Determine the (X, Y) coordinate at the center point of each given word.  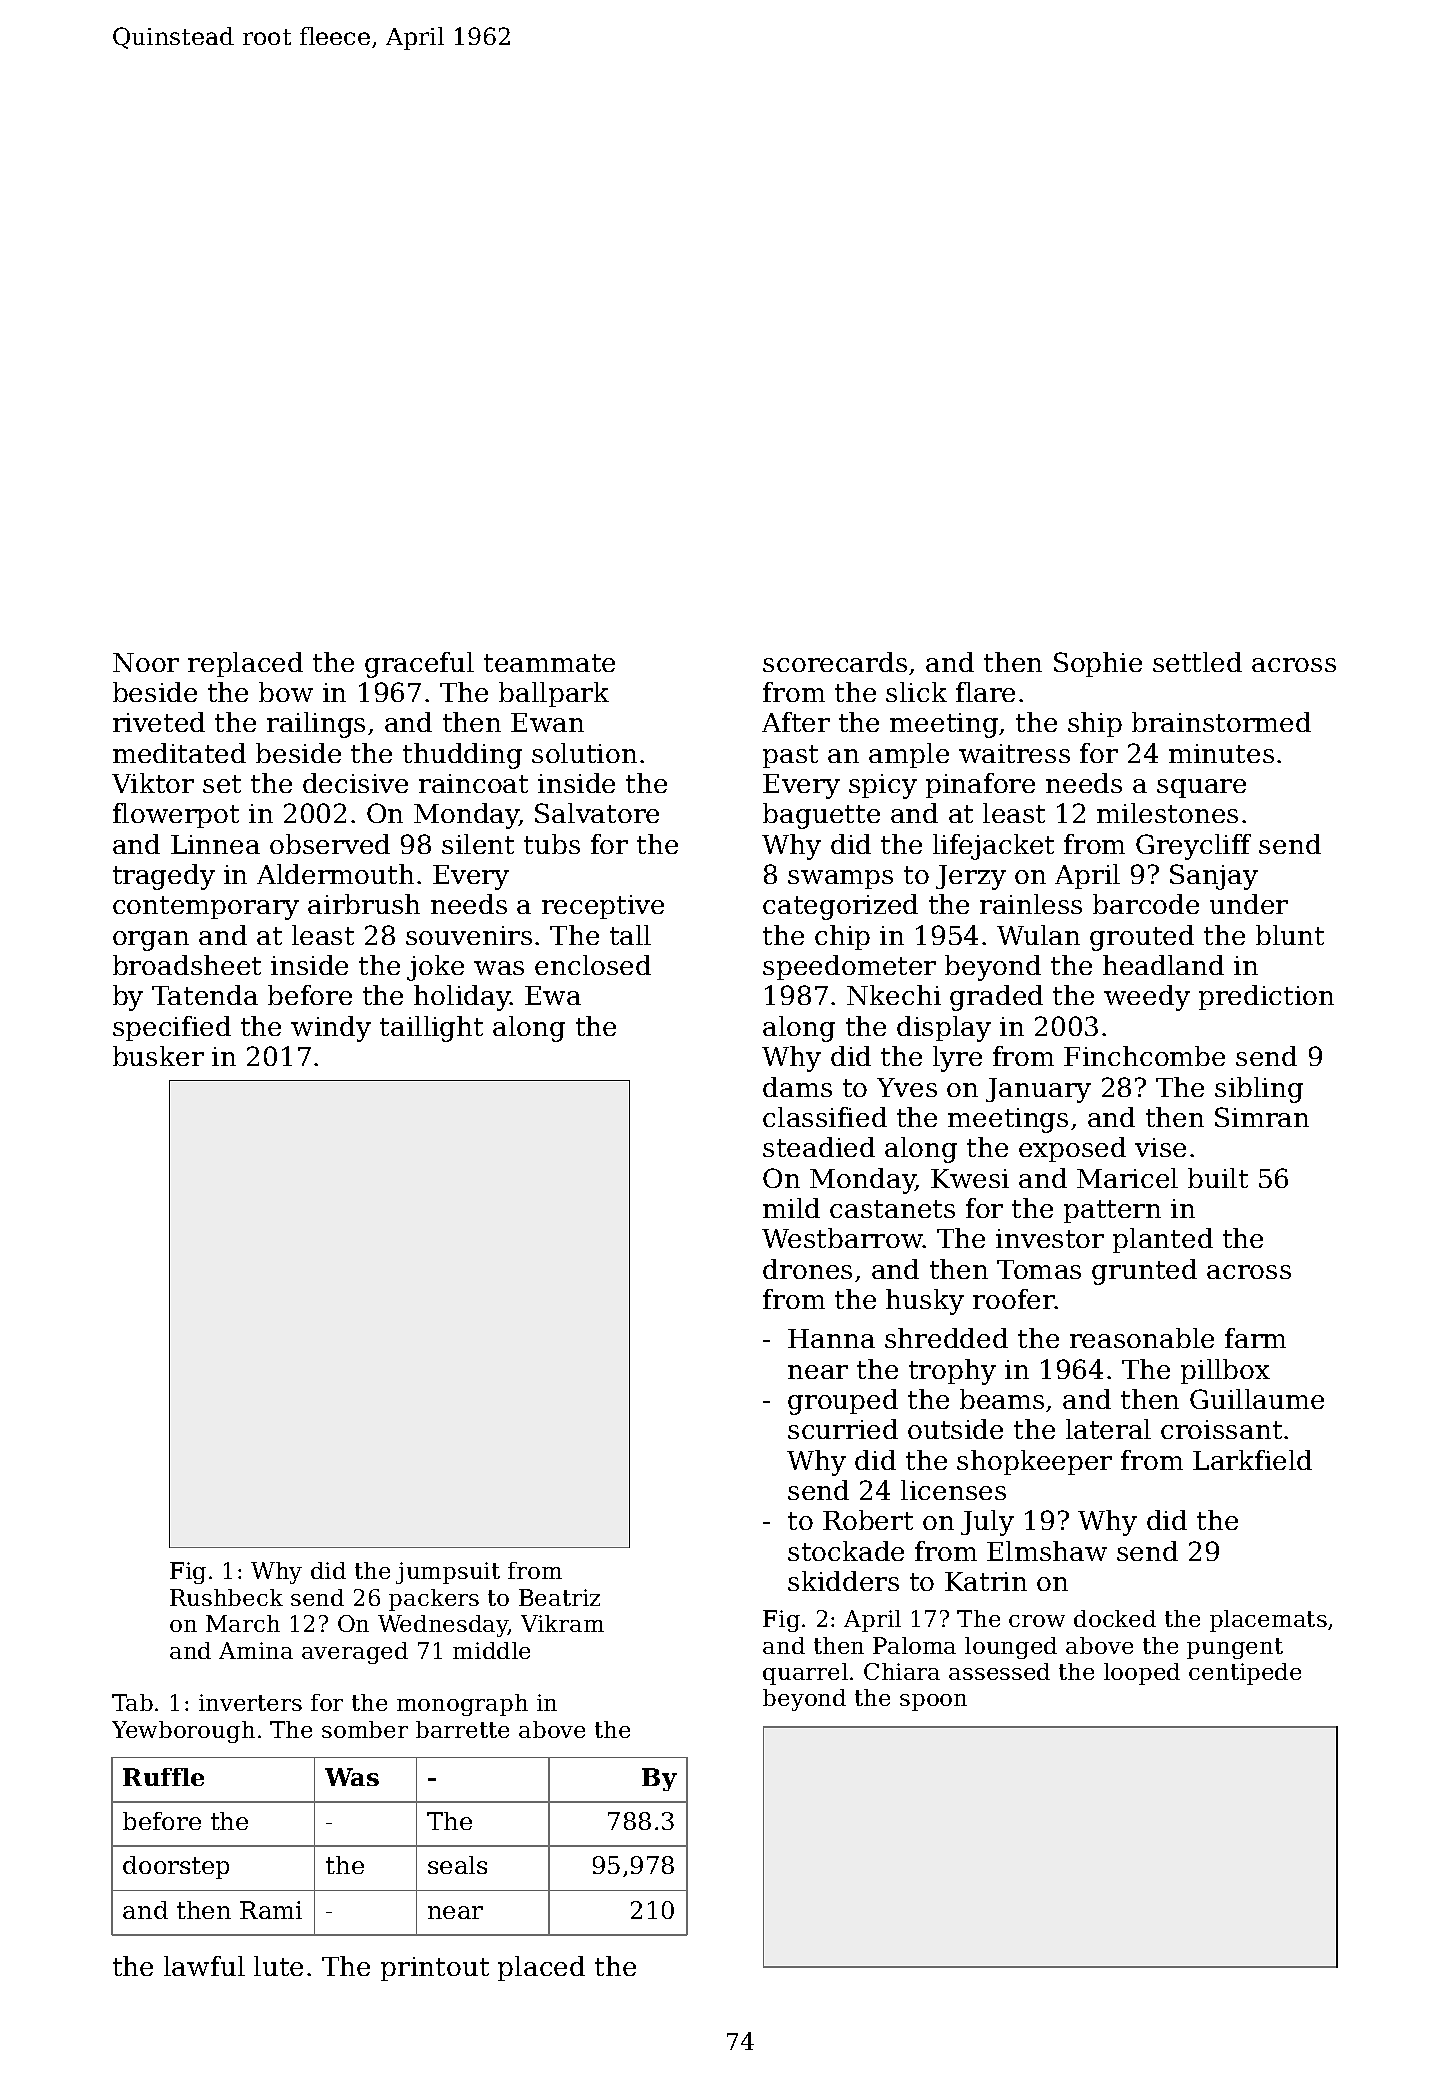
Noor (146, 662)
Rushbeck (226, 1597)
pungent (1235, 1648)
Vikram (562, 1623)
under (1249, 904)
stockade (846, 1551)
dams (797, 1087)
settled (1197, 662)
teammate (549, 663)
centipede (1245, 1674)
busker (158, 1056)
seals (457, 1865)
